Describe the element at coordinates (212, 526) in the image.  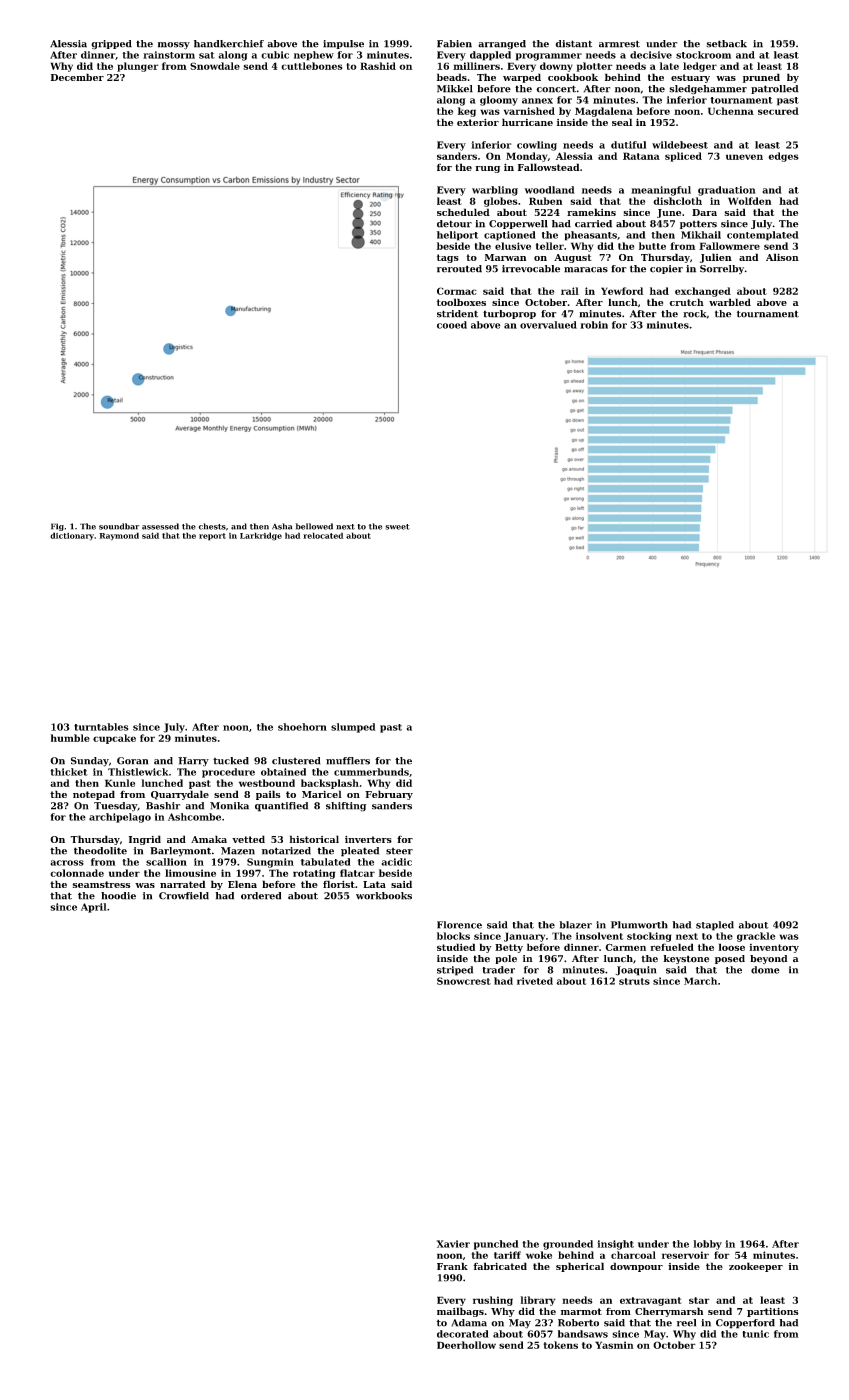
I see `chests` at that location.
